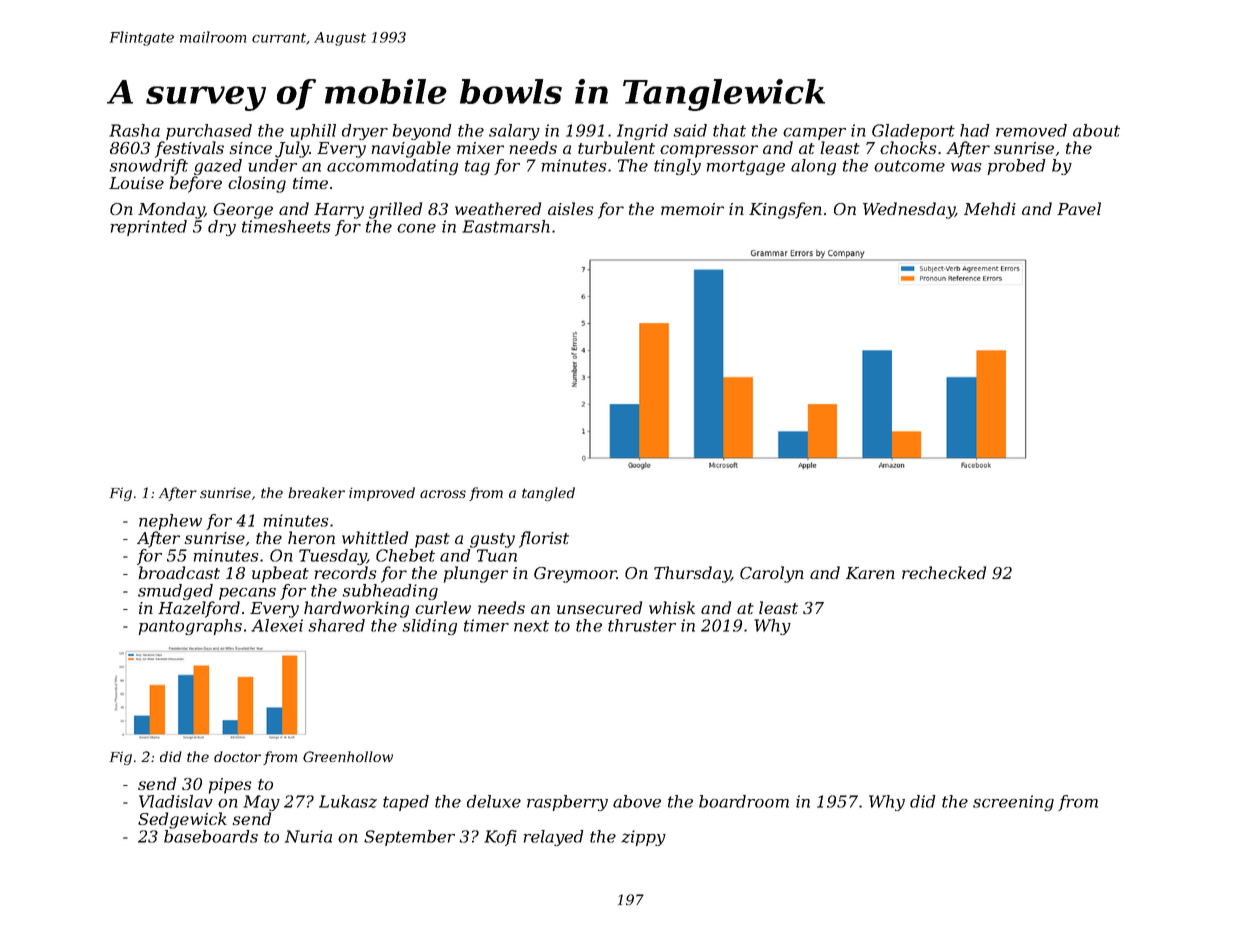  What do you see at coordinates (990, 208) in the document?
I see `Mehdi` at bounding box center [990, 208].
